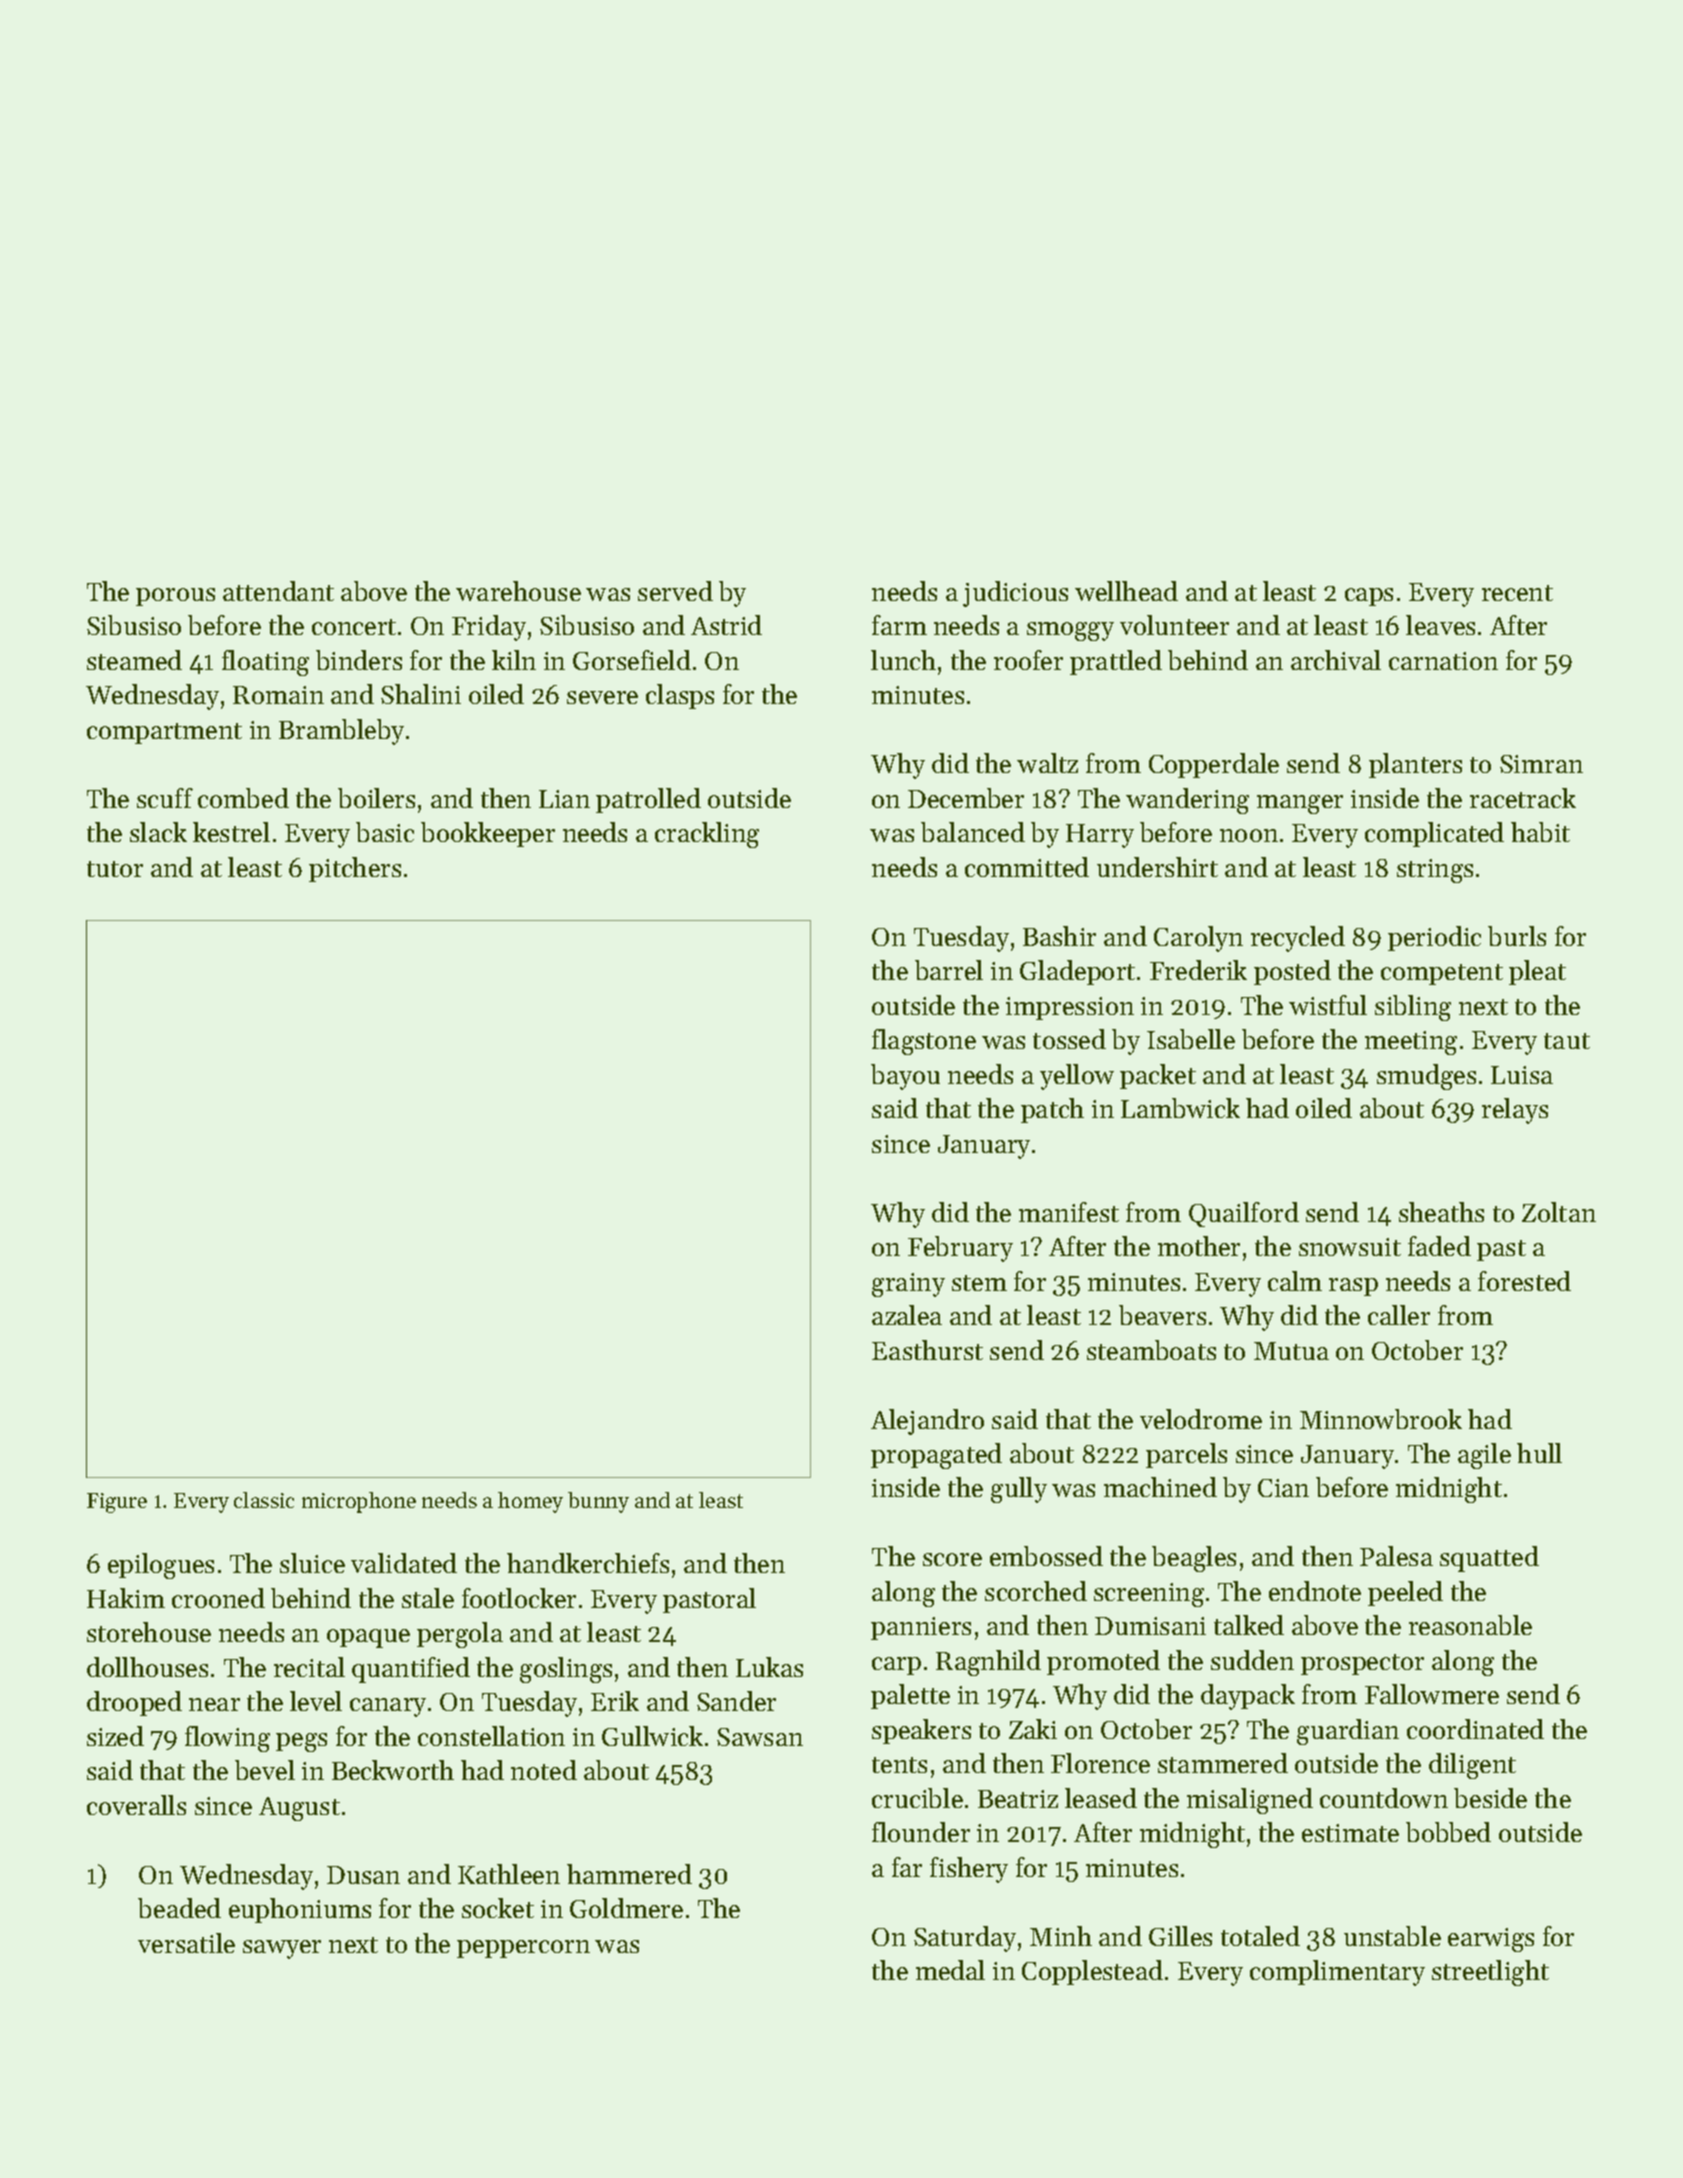 The image size is (1683, 2178). What do you see at coordinates (675, 591) in the image?
I see `served` at bounding box center [675, 591].
